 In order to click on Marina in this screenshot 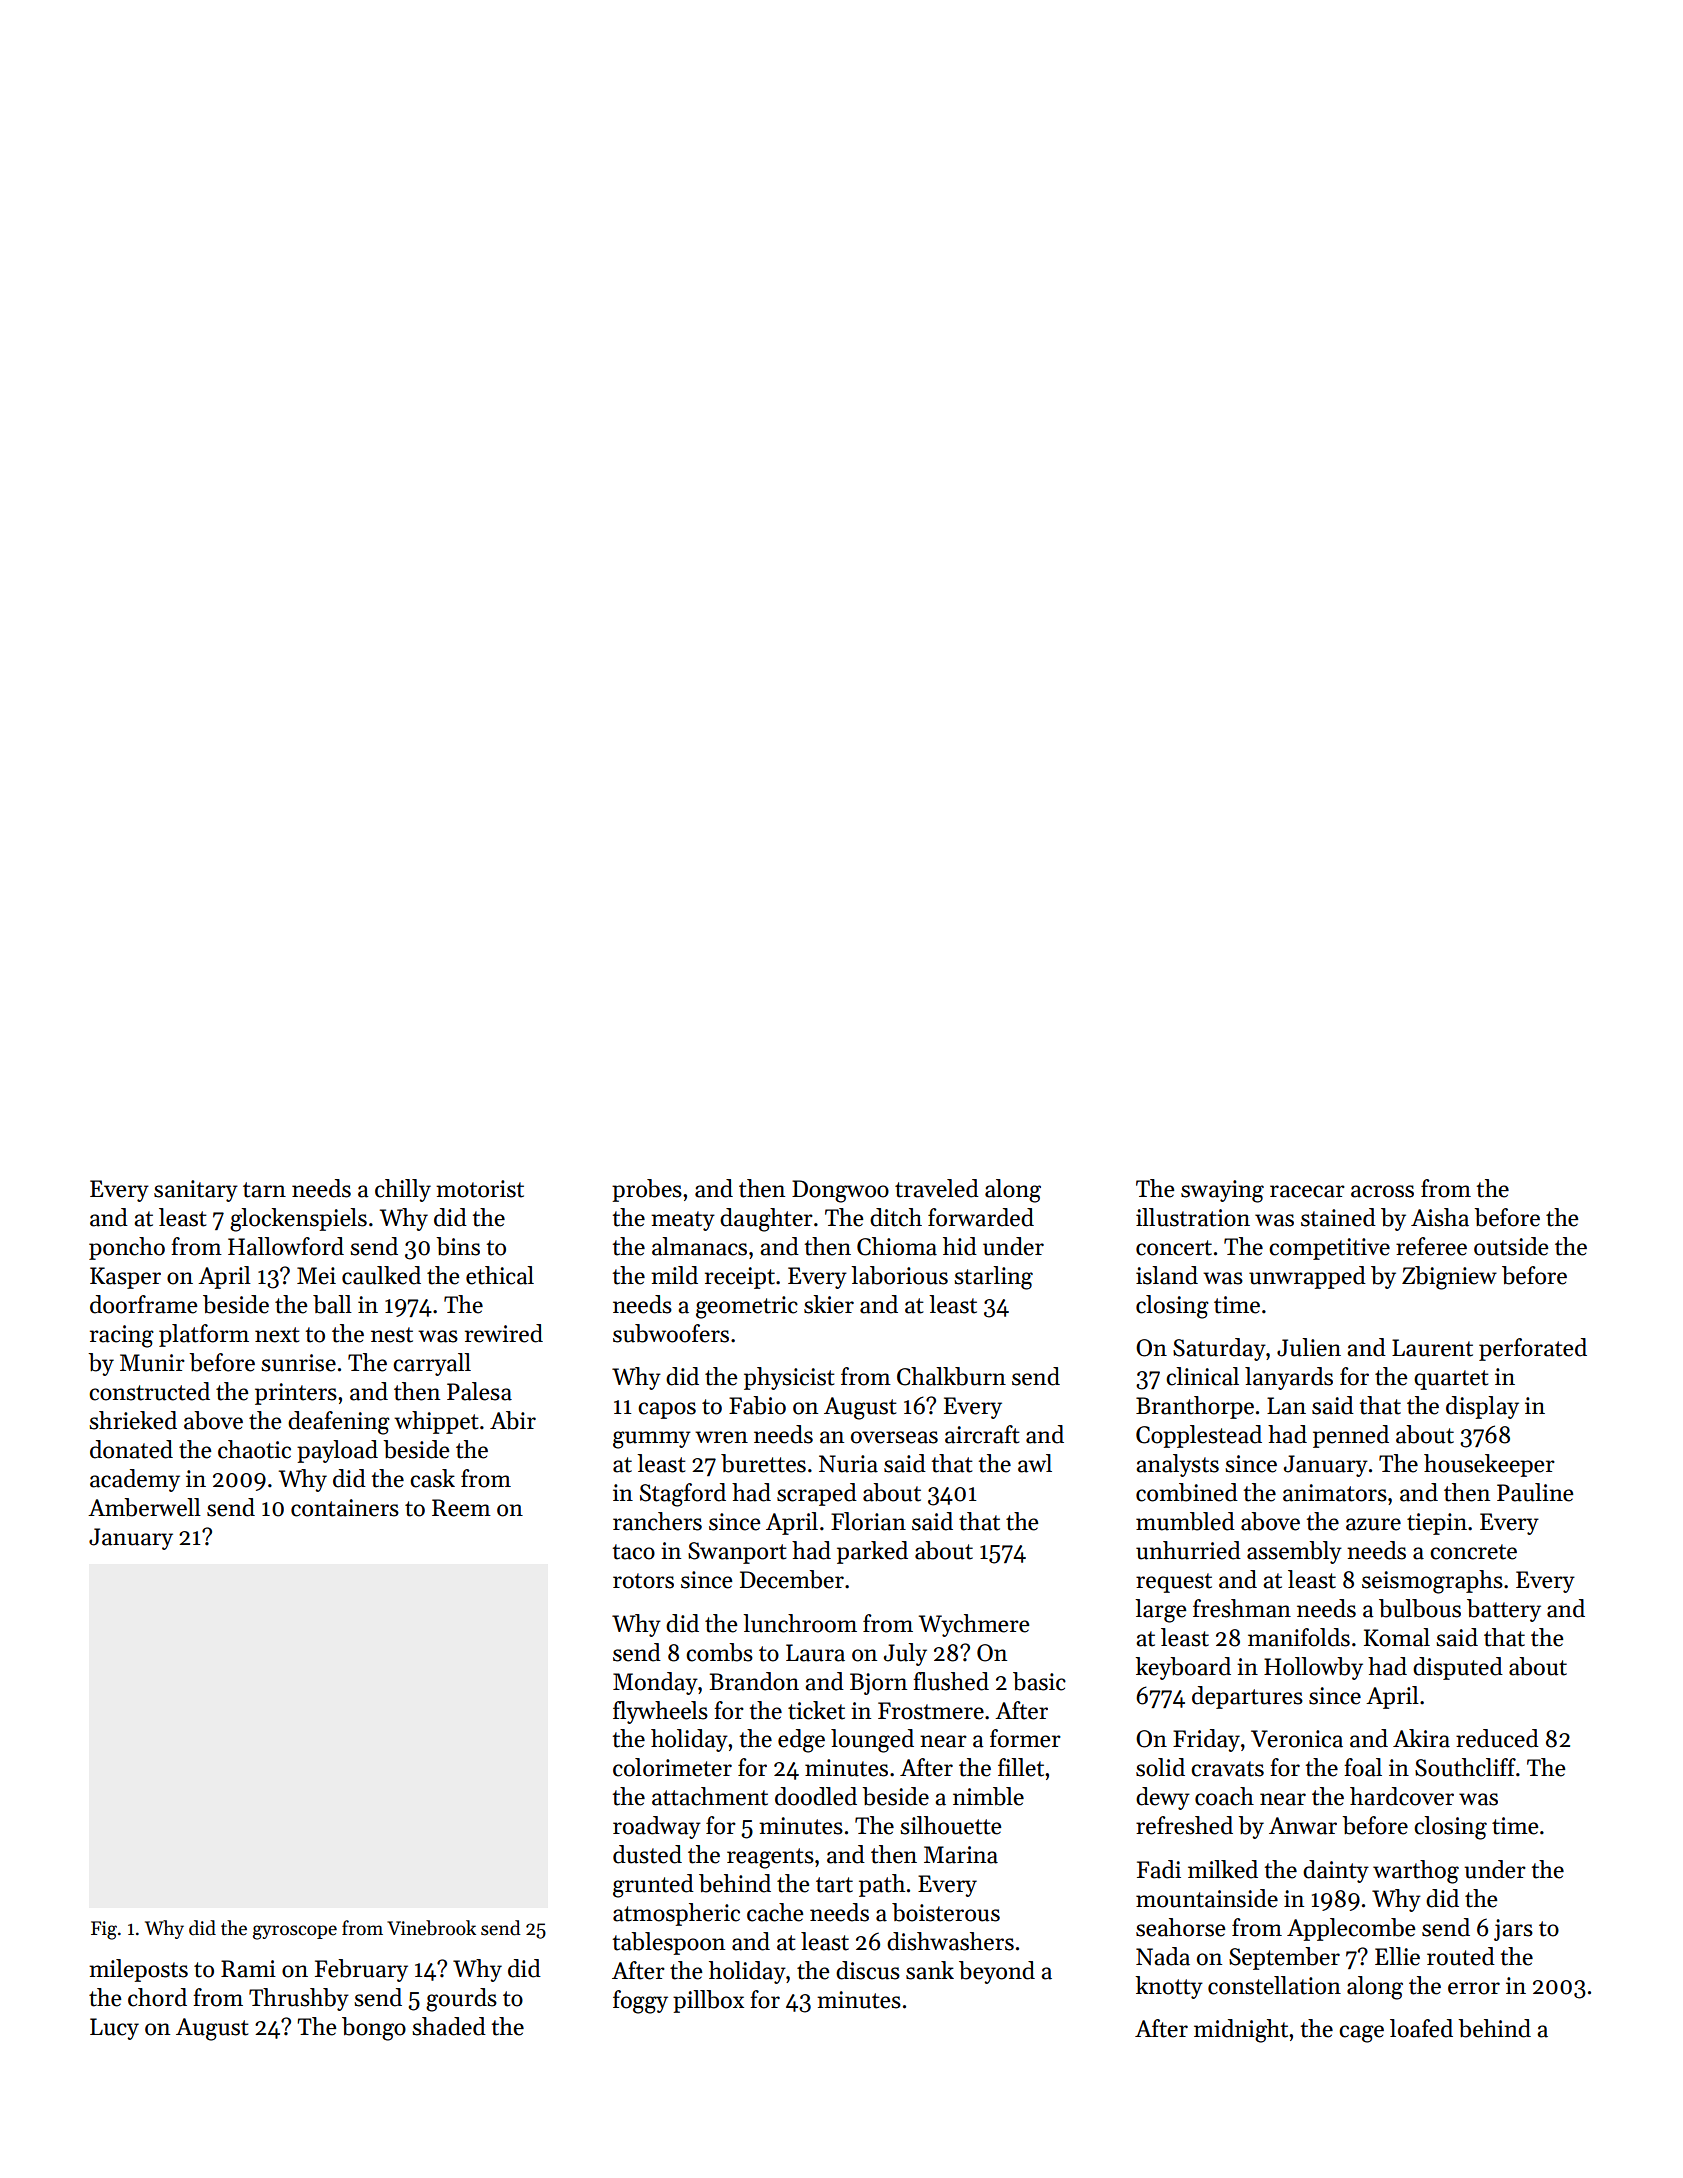, I will do `click(961, 1855)`.
